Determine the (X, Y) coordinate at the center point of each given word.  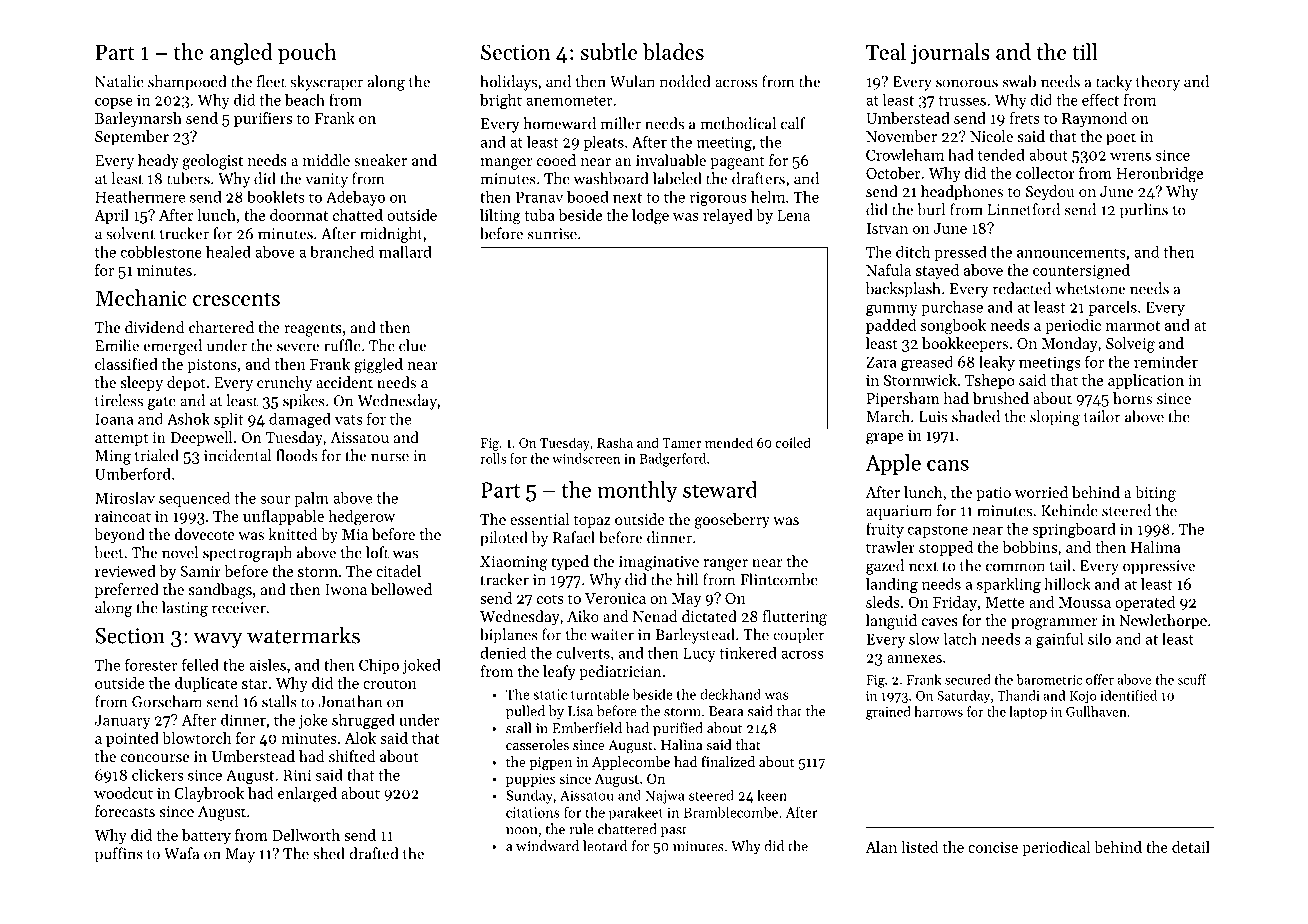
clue (412, 345)
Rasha (615, 442)
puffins (119, 855)
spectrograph (247, 554)
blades (673, 51)
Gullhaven (1096, 711)
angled (241, 54)
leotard (605, 846)
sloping (1055, 418)
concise (993, 847)
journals (950, 54)
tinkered (748, 653)
